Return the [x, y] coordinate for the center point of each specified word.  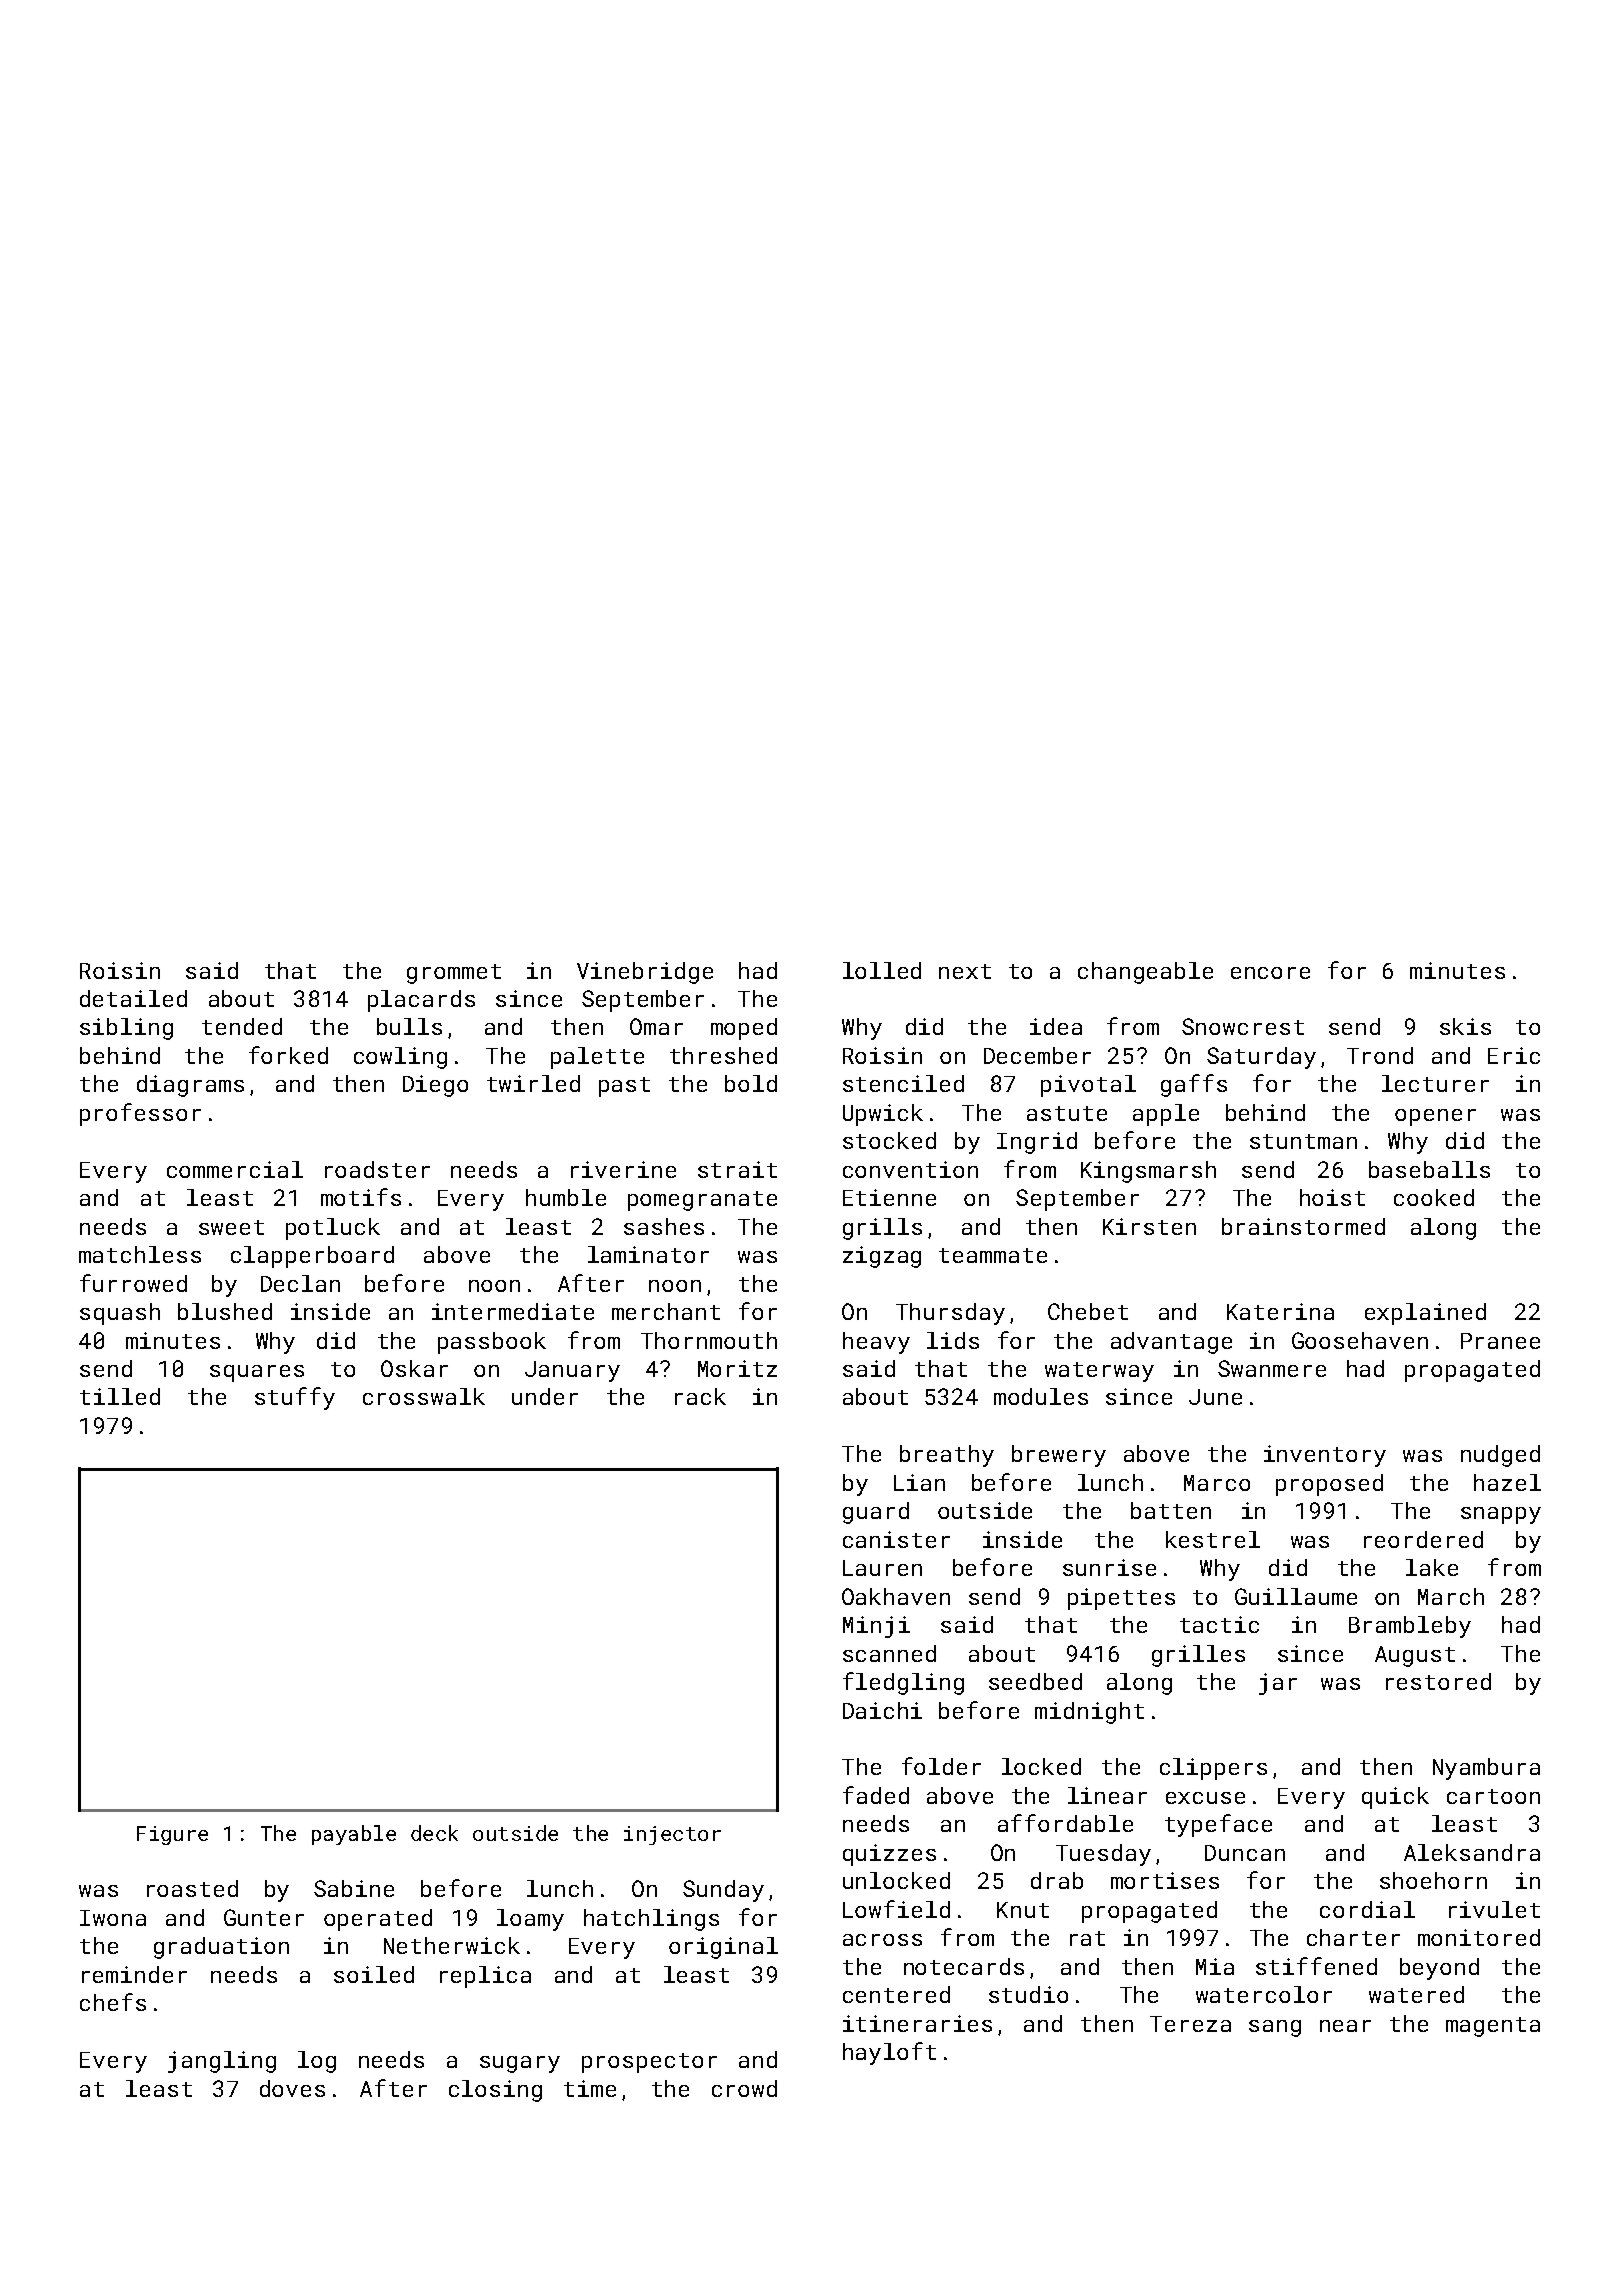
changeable [1145, 973]
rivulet [1494, 1909]
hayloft [889, 2053]
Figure [172, 1835]
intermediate [513, 1311]
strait [737, 1169]
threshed [723, 1055]
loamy [530, 1920]
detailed [133, 998]
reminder [134, 1974]
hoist [1332, 1197]
